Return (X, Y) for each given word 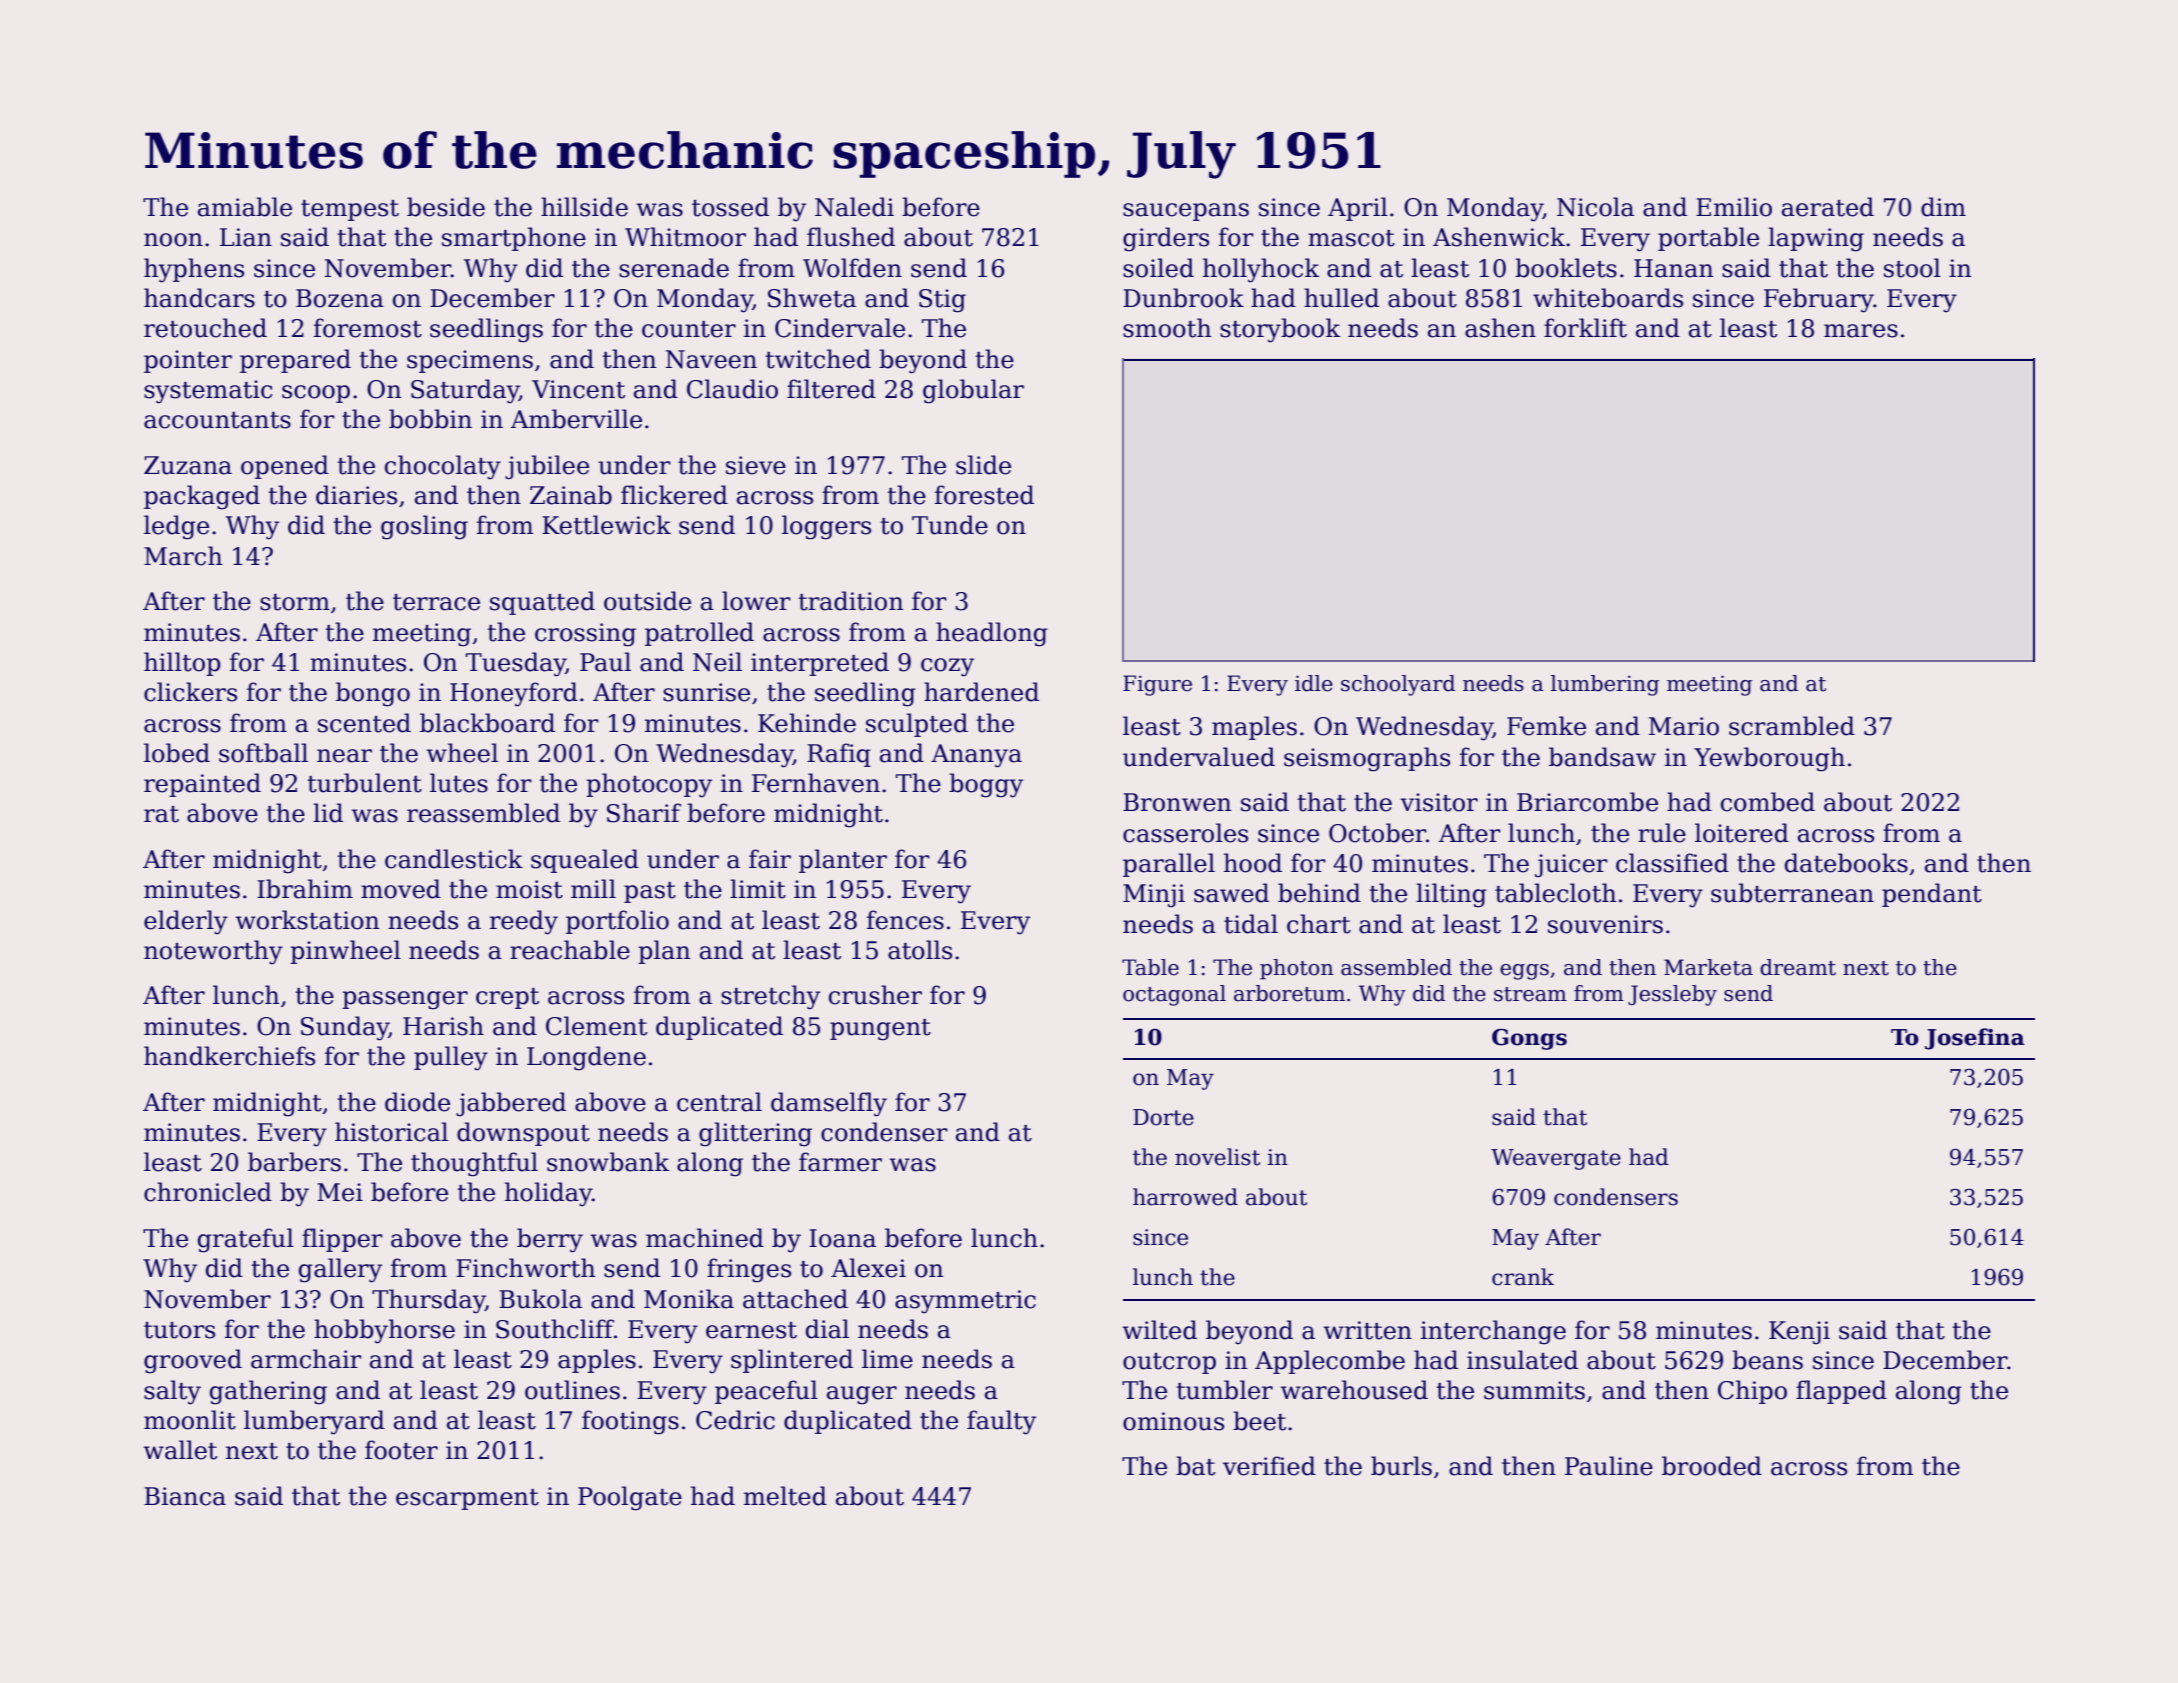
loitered (1742, 833)
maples (1254, 728)
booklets (1566, 268)
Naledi (854, 207)
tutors (179, 1330)
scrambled (1792, 726)
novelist (1217, 1157)
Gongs (1529, 1039)
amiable (245, 207)
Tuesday (516, 664)
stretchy (770, 997)
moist (529, 889)
